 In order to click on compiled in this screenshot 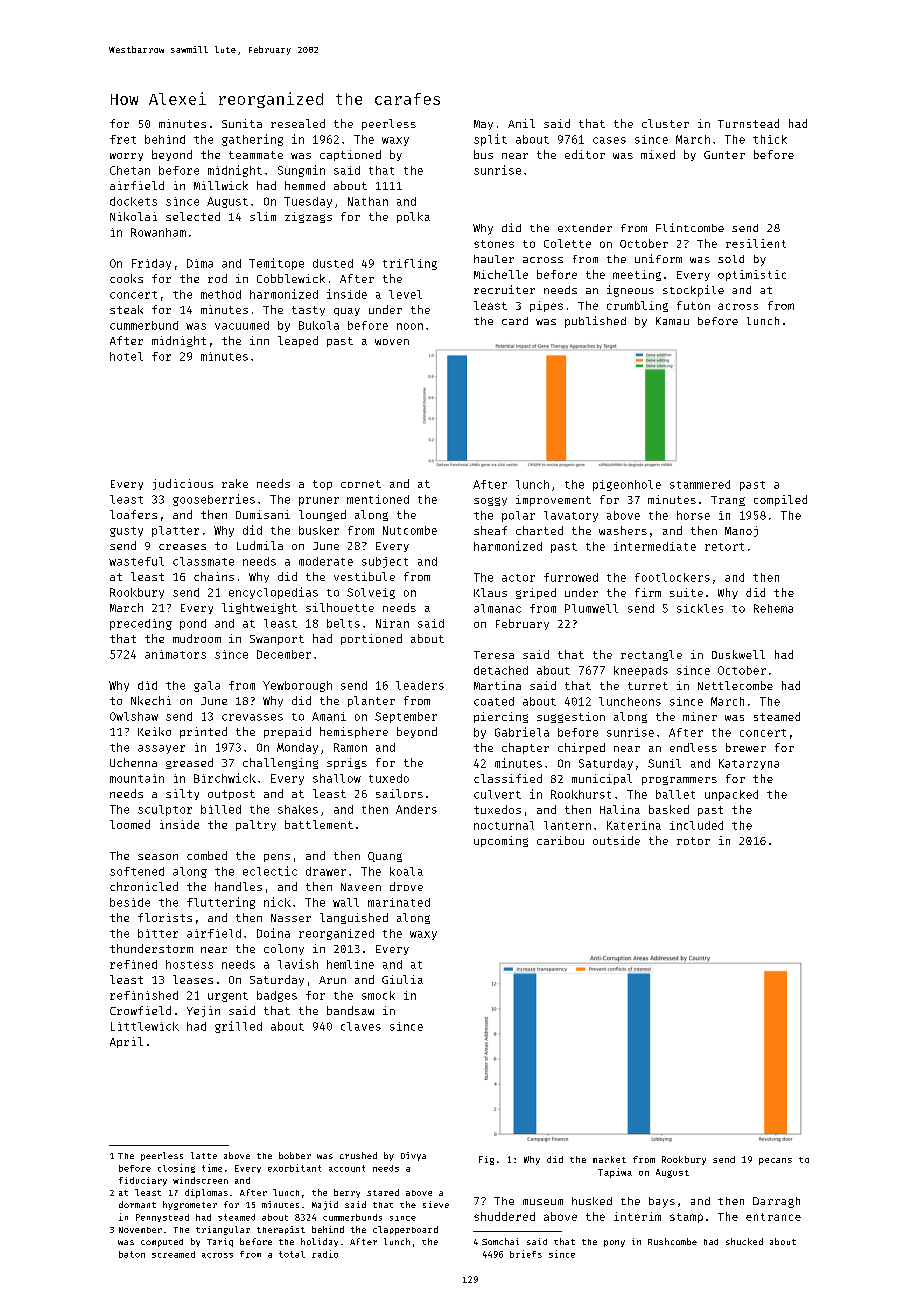, I will do `click(780, 500)`.
